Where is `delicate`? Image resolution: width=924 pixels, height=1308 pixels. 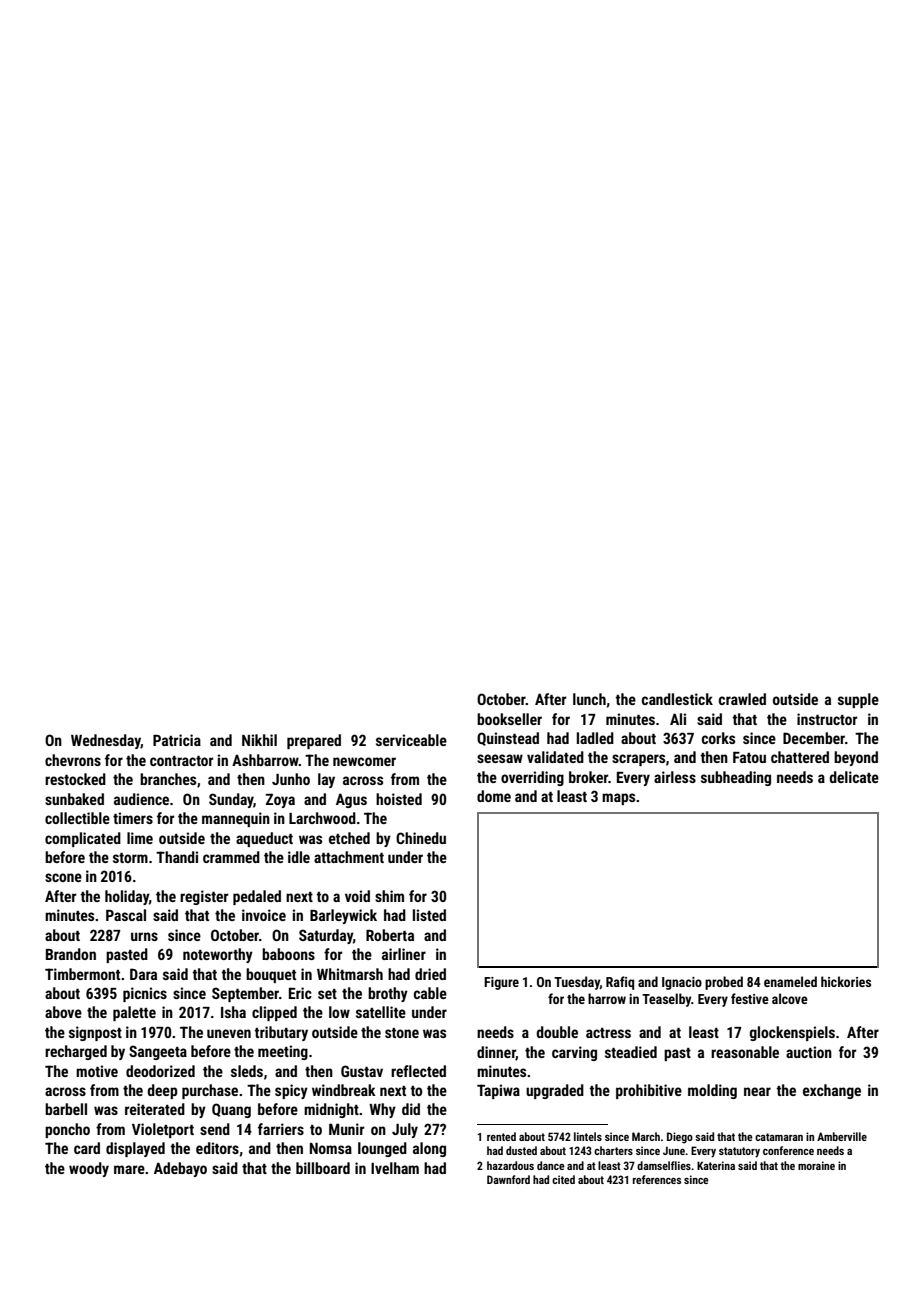
delicate is located at coordinates (854, 777).
